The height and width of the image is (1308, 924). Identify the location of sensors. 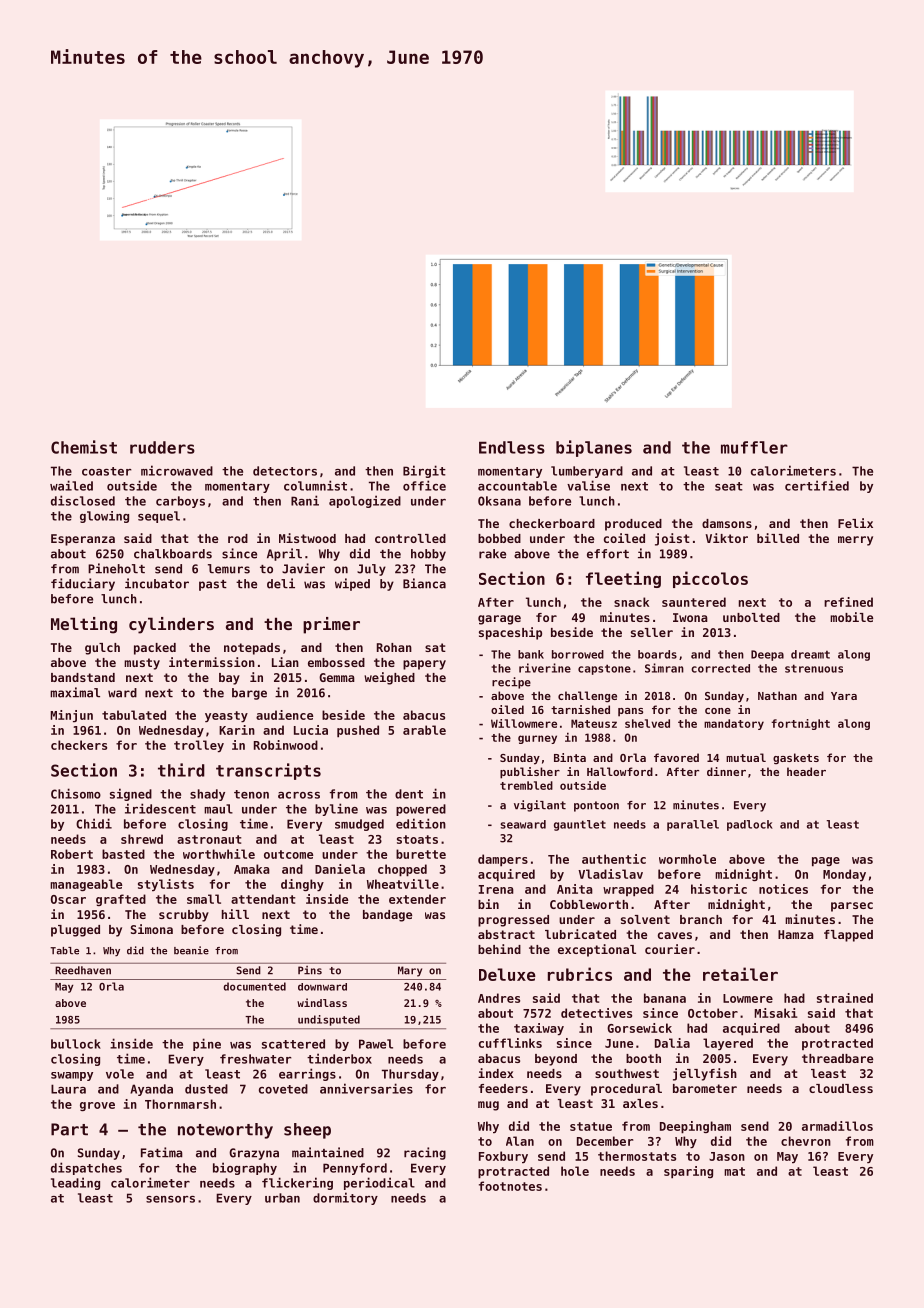
(170, 1199).
